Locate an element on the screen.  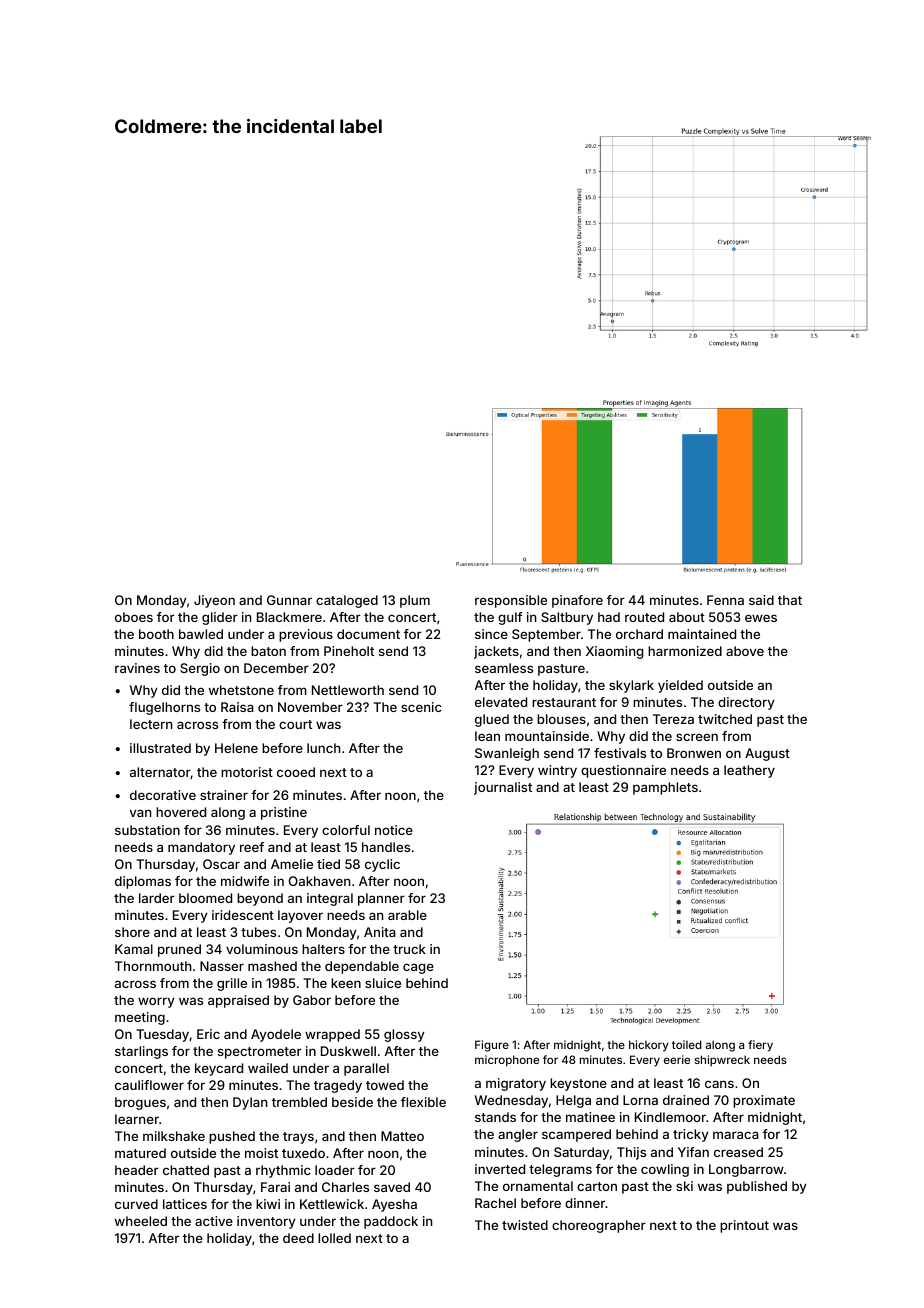
routed is located at coordinates (644, 617).
